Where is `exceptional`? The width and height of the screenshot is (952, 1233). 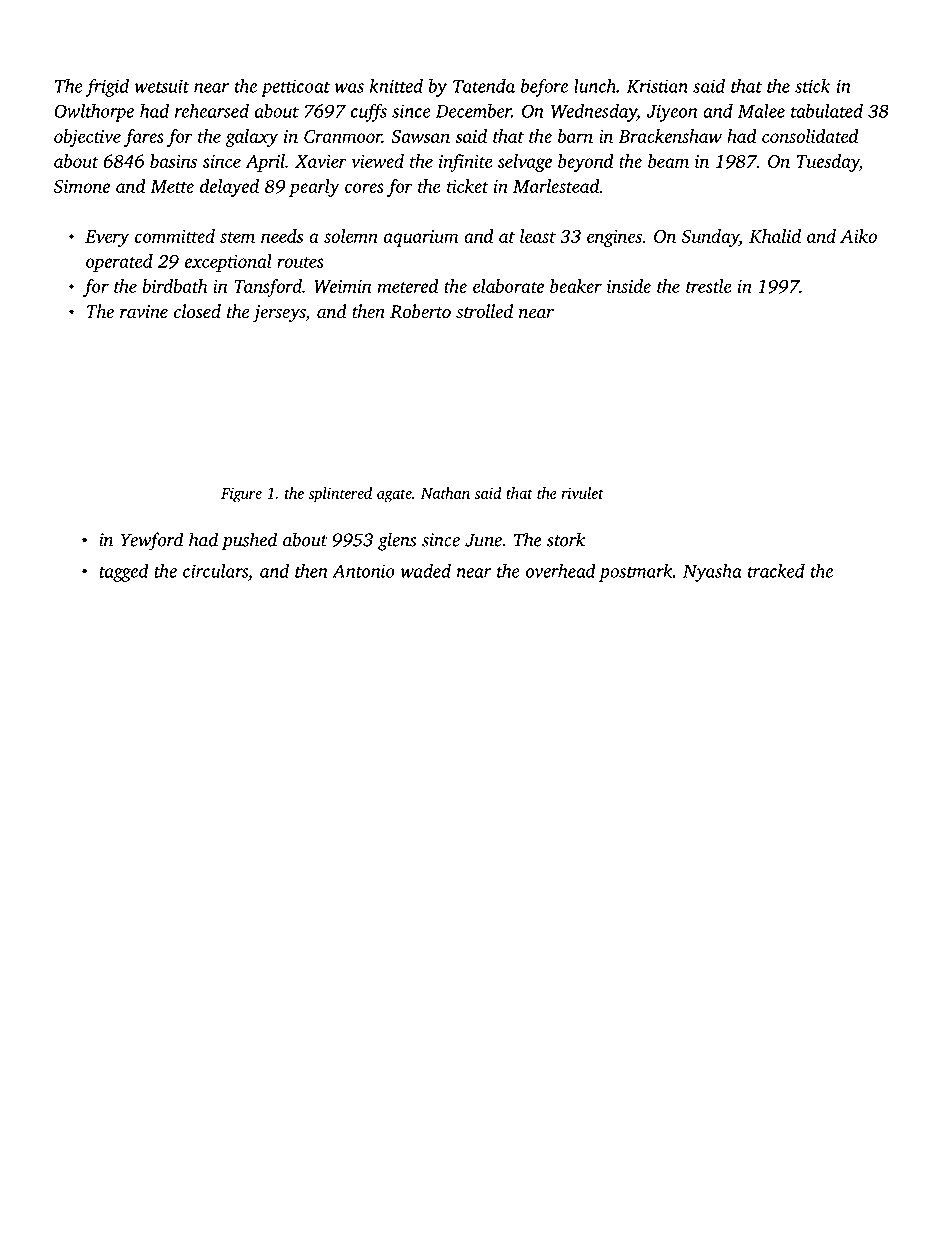 exceptional is located at coordinates (228, 263).
